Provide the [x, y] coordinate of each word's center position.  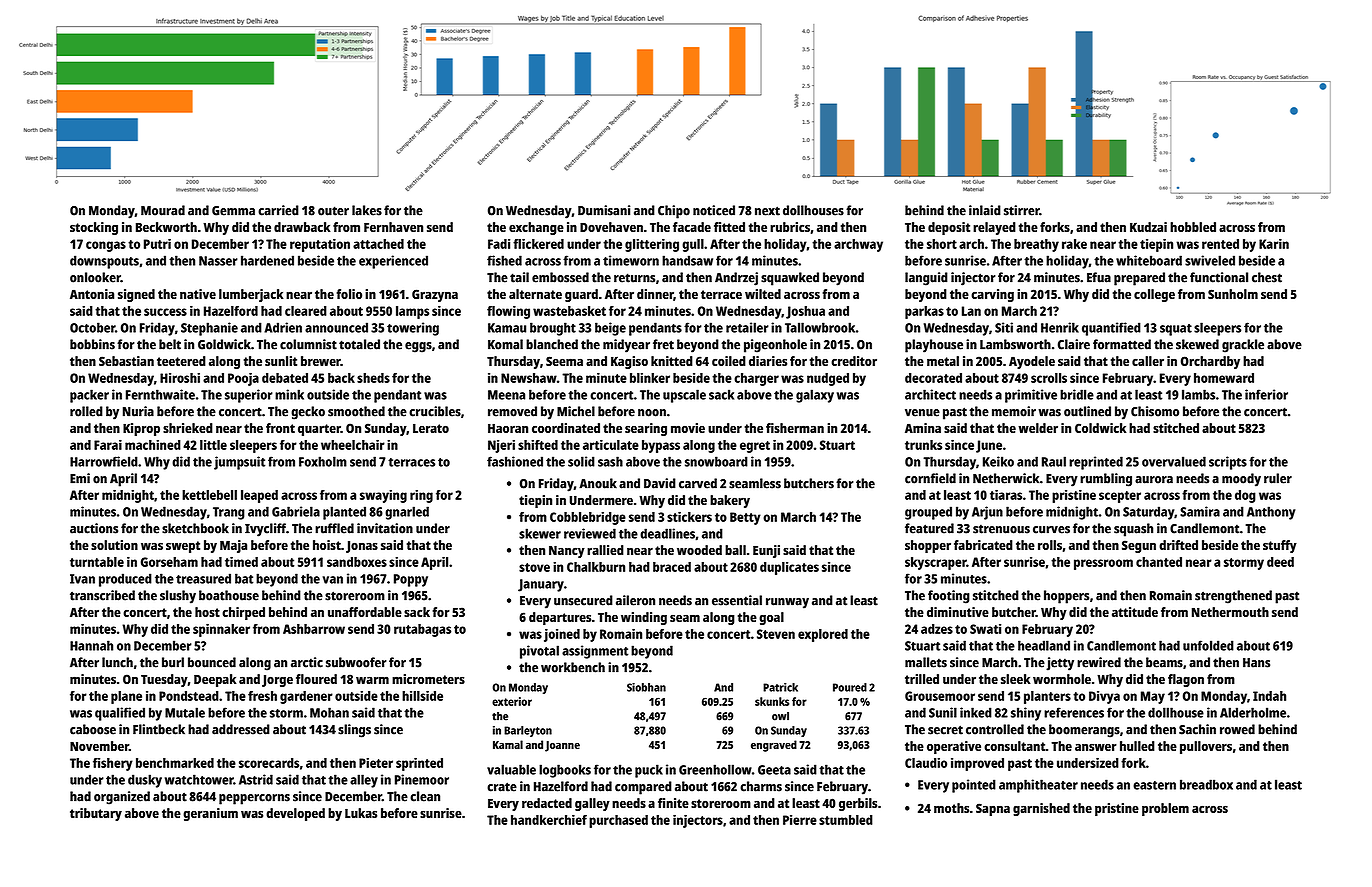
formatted [1122, 344]
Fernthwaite [160, 394]
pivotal [539, 652]
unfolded [1208, 645]
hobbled [1193, 227]
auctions [94, 528]
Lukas [361, 813]
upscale [684, 396]
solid [581, 461]
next [767, 211]
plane [126, 697]
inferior [1266, 394]
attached [378, 244]
